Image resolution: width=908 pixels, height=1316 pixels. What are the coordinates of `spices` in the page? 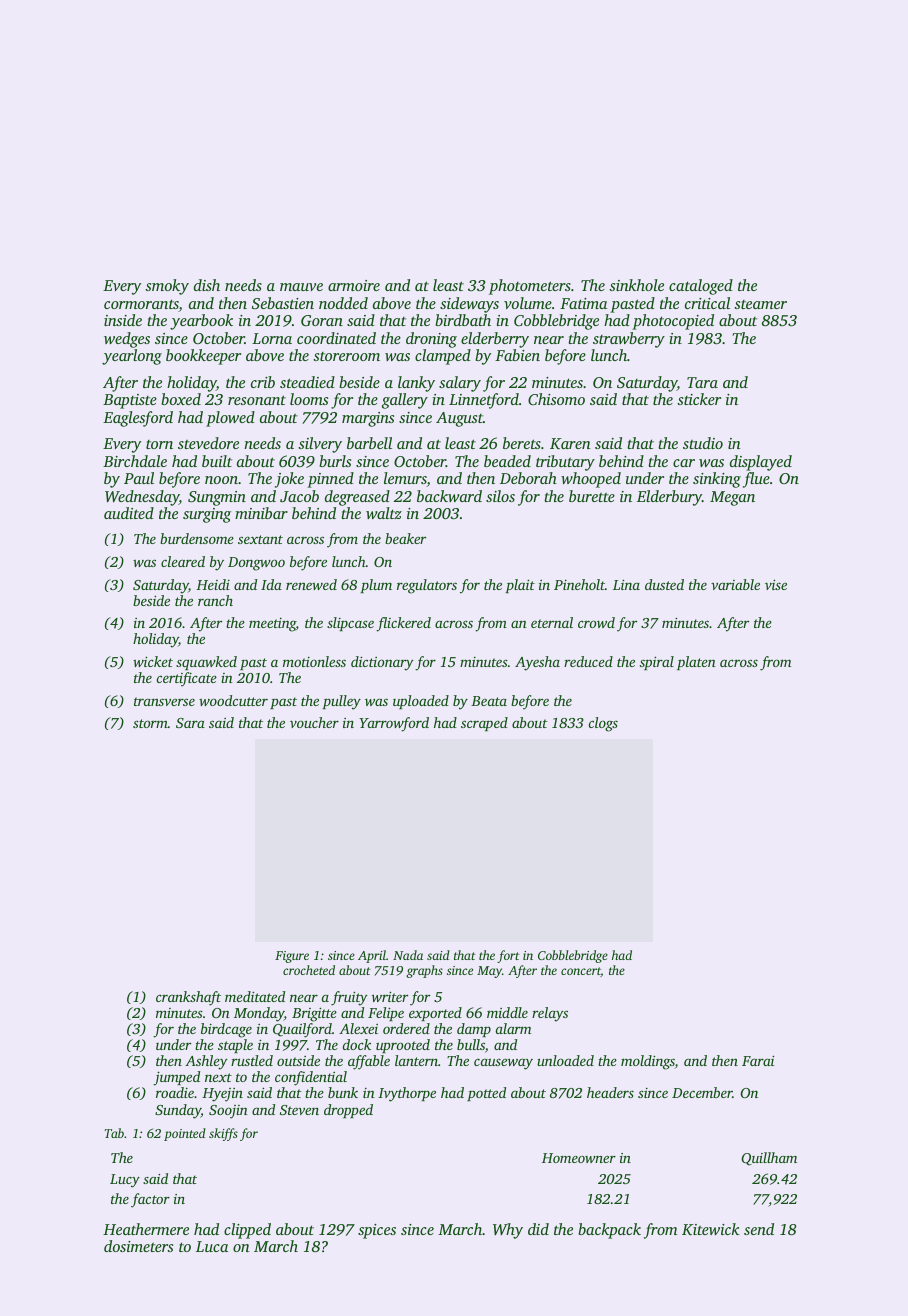 It's located at (377, 1231).
